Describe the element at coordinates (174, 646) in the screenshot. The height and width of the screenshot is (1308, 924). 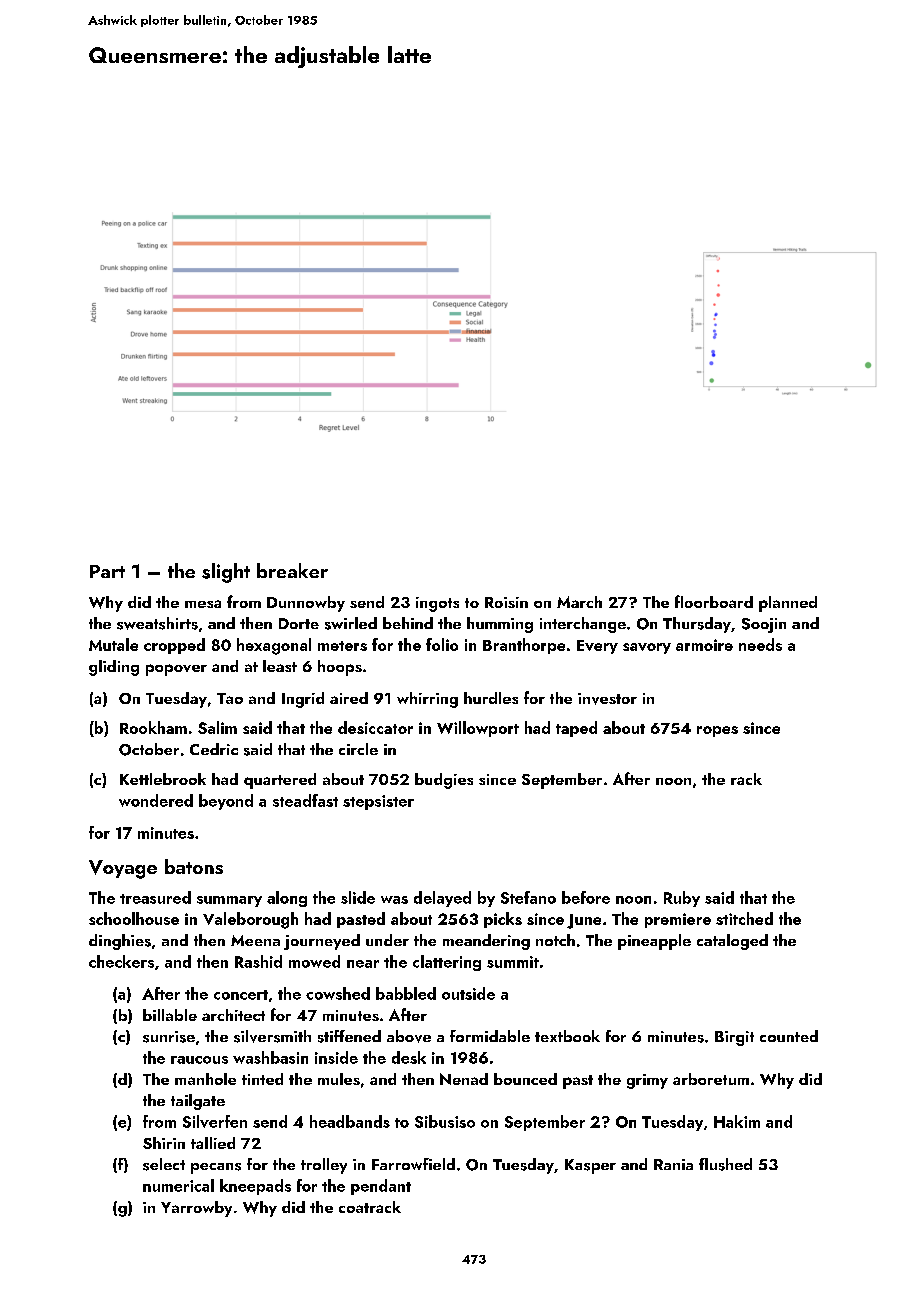
I see `cropped` at that location.
